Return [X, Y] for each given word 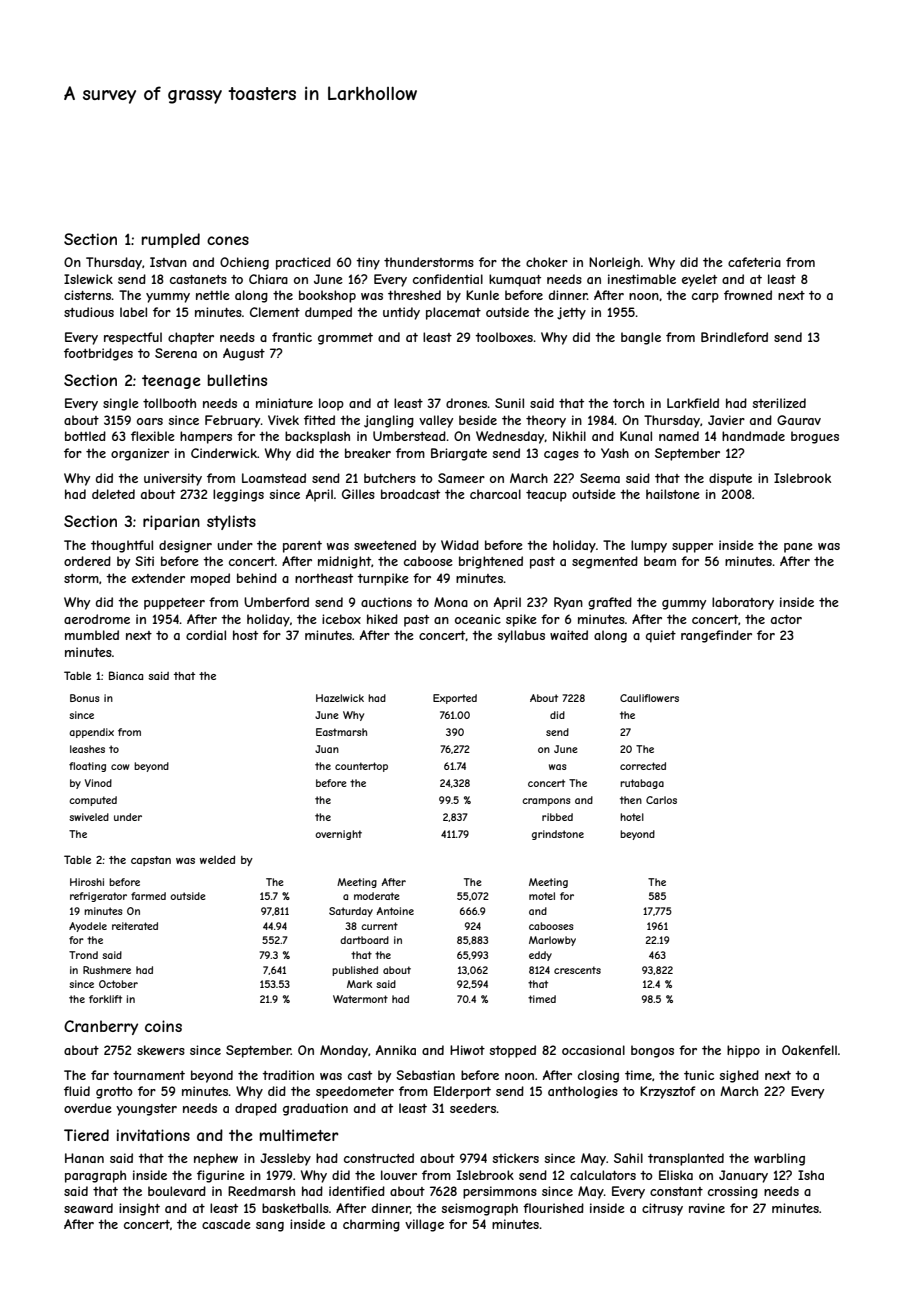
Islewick [88, 279]
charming [371, 1225]
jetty [571, 313]
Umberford [276, 602]
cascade [226, 1224]
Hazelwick [340, 698]
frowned [748, 295]
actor [786, 619]
